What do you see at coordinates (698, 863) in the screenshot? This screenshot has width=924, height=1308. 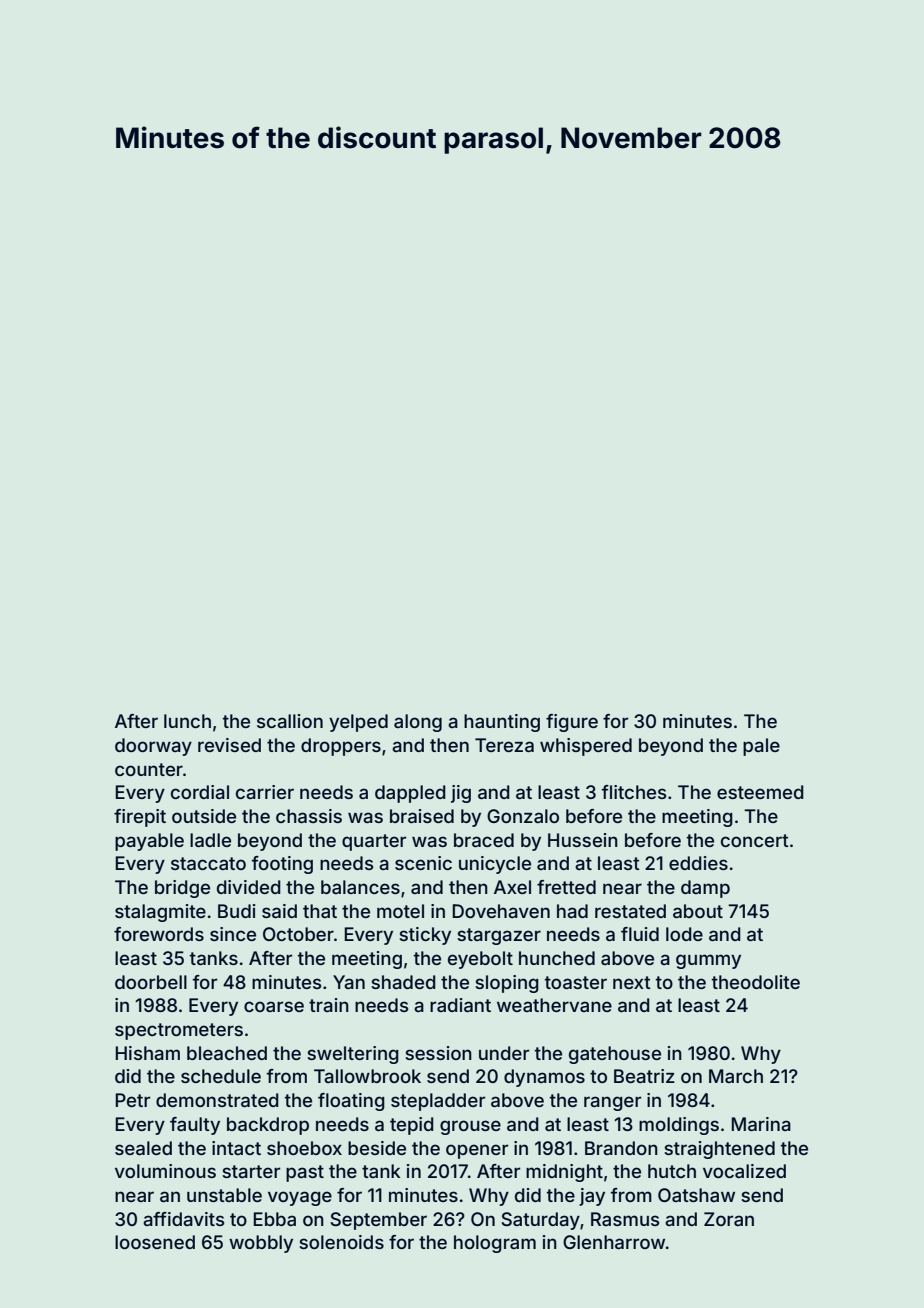 I see `eddies` at bounding box center [698, 863].
